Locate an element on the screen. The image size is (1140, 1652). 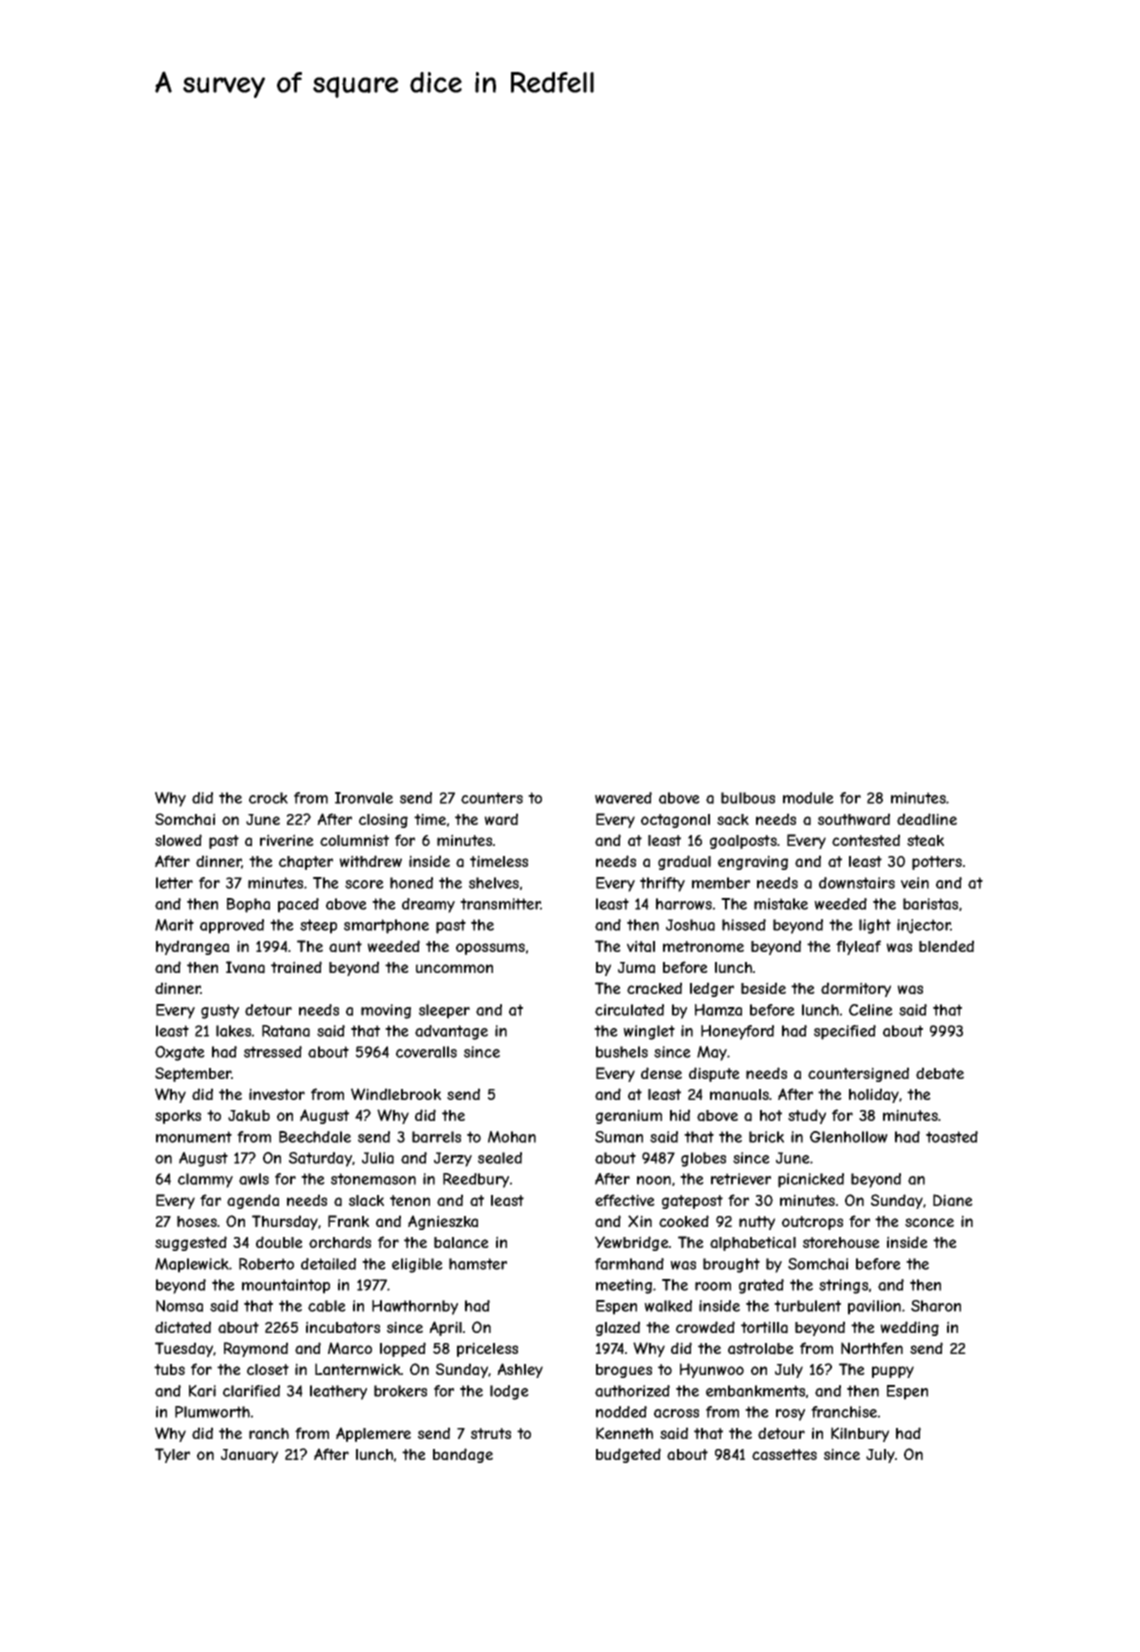
budgeted is located at coordinates (628, 1455).
